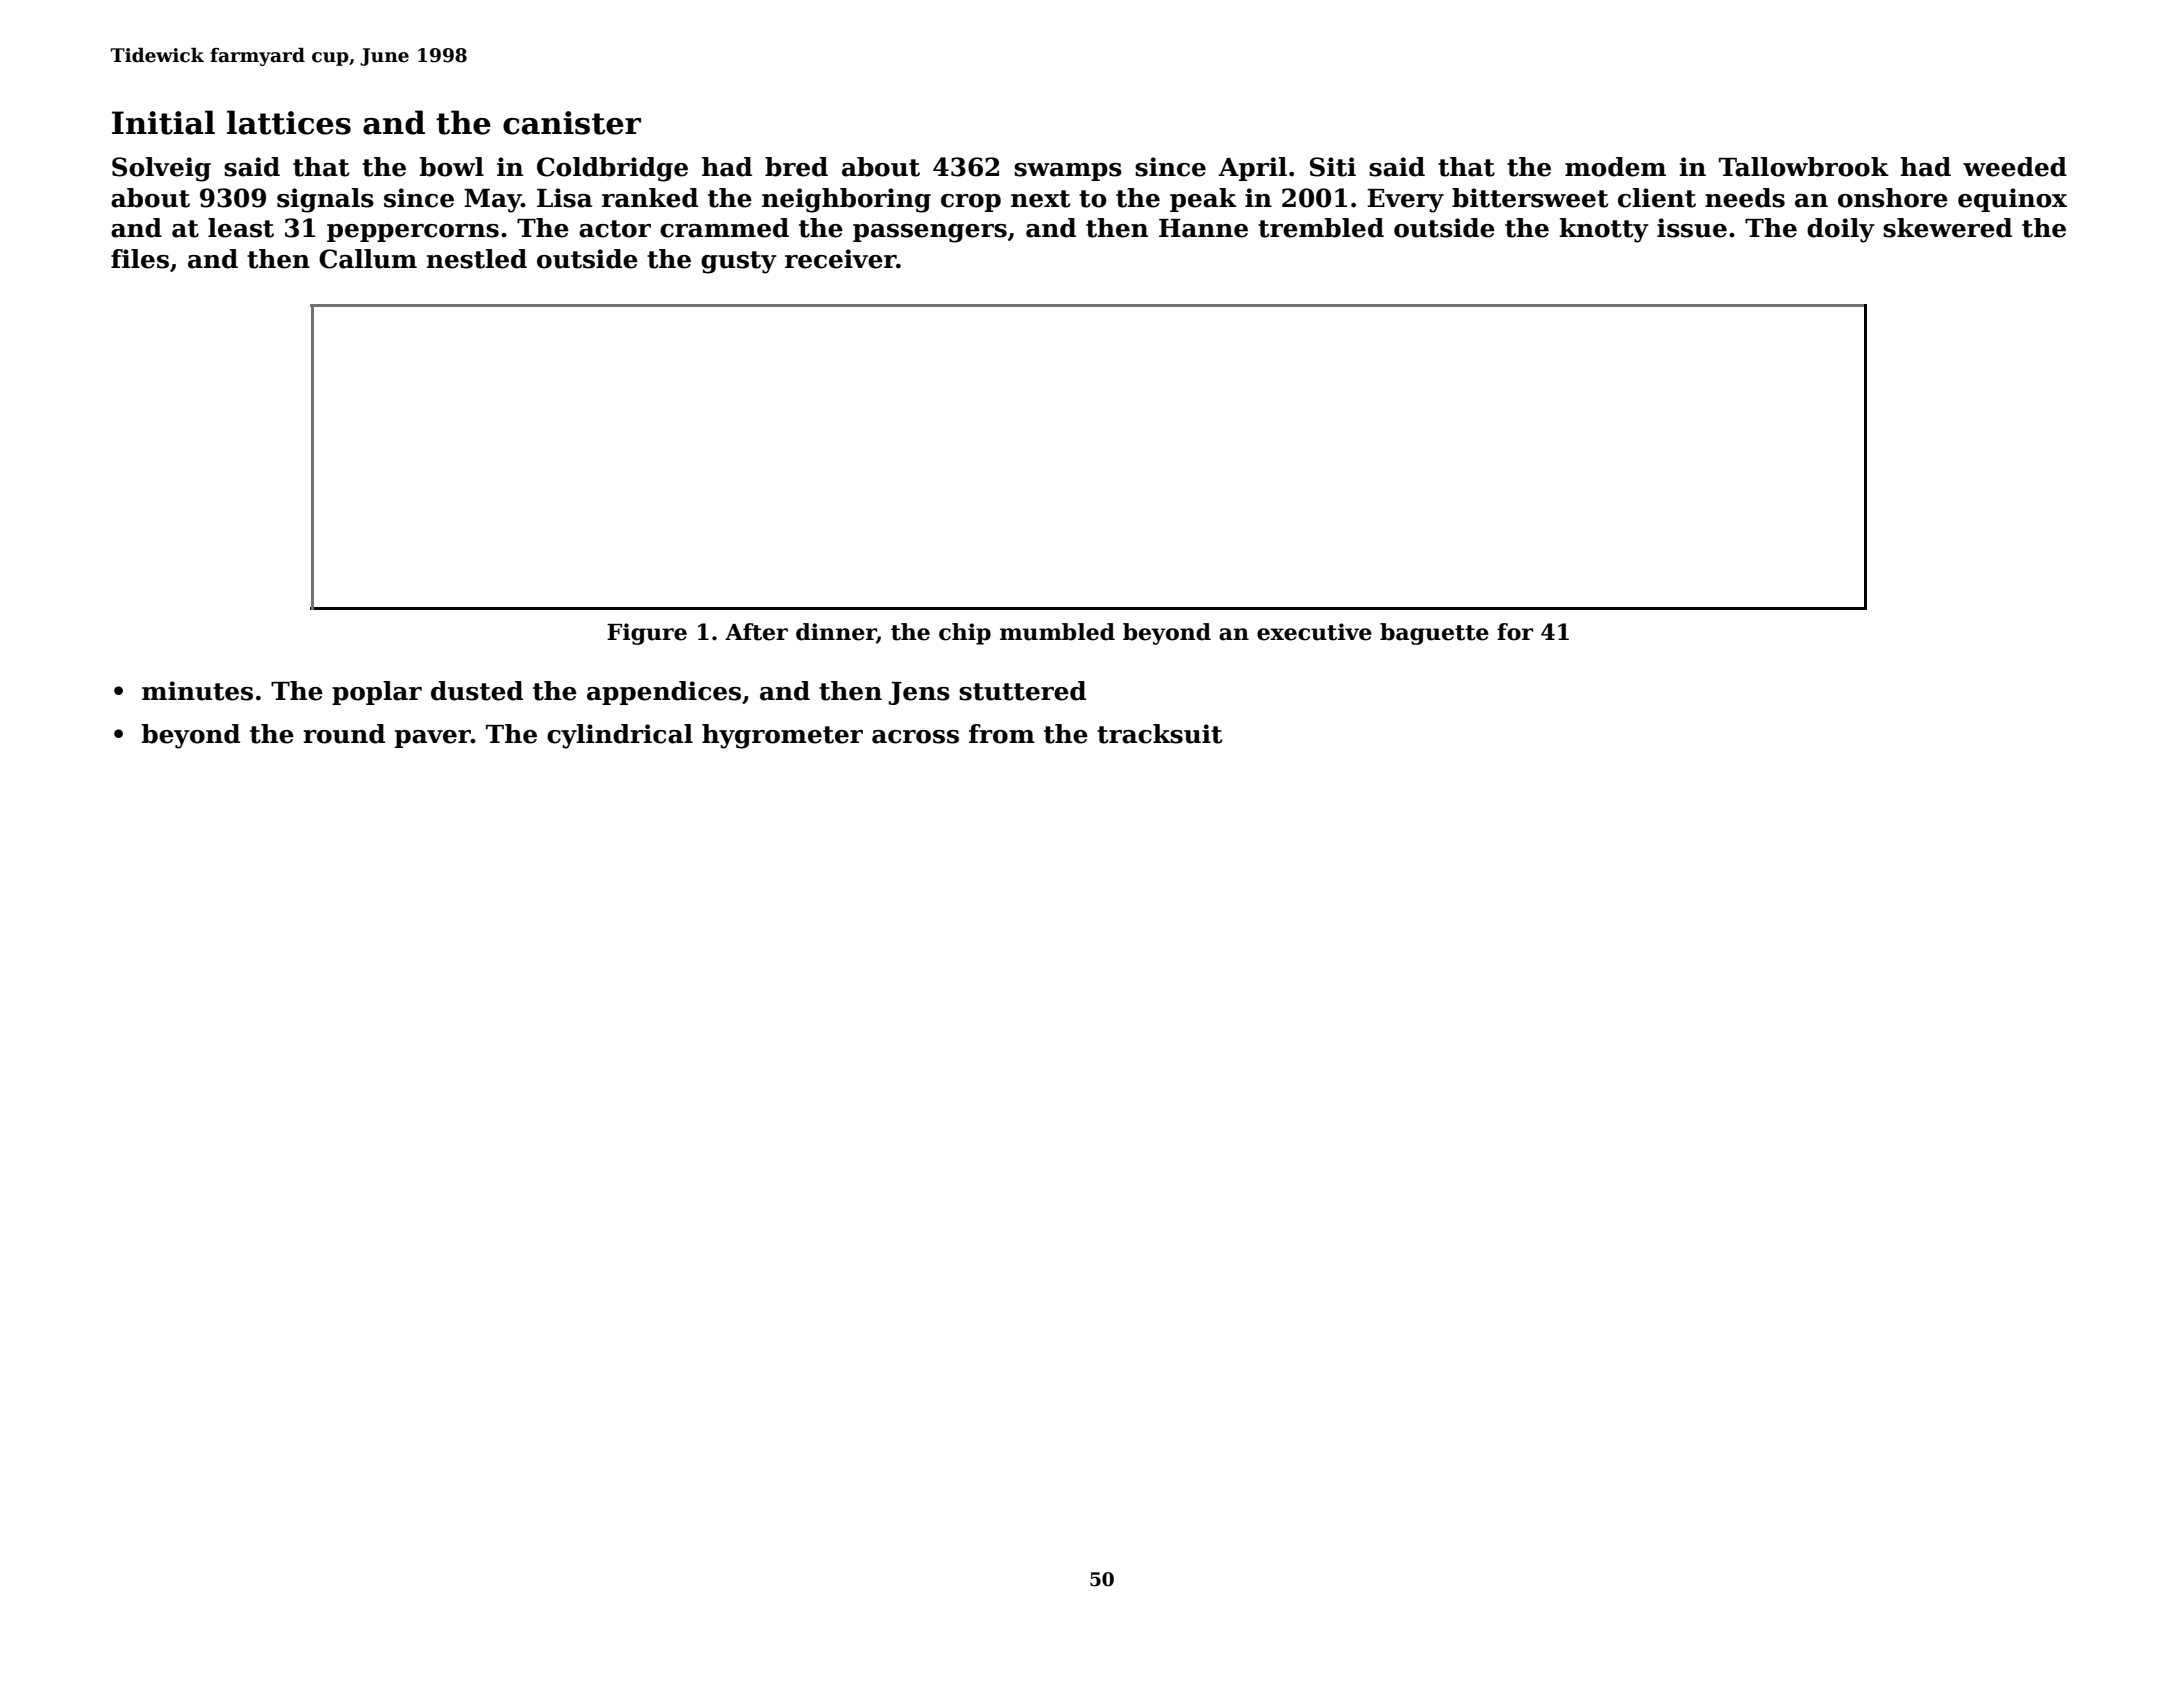  Describe the element at coordinates (1203, 228) in the screenshot. I see `Hanne` at that location.
